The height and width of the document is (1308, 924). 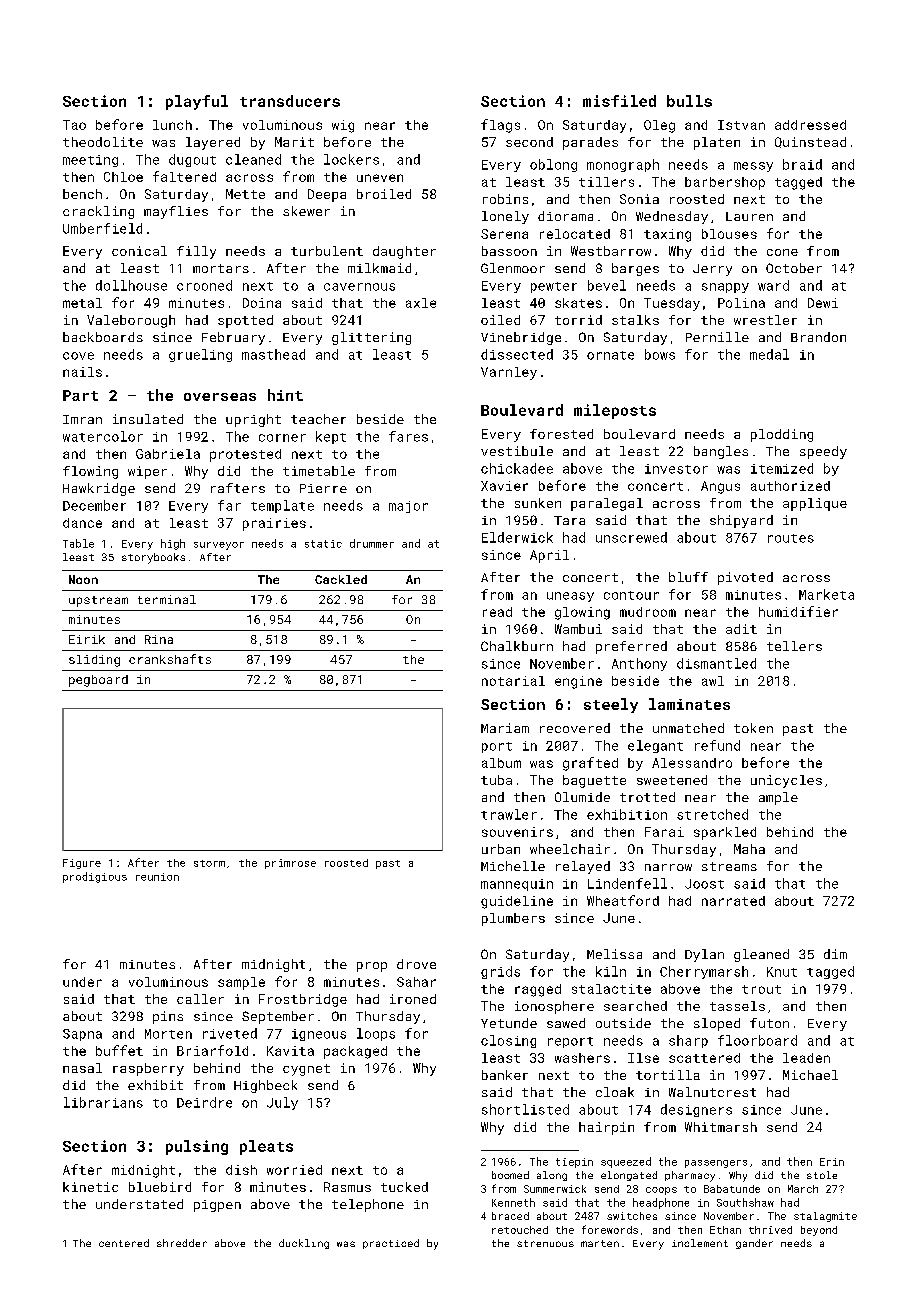 I want to click on Marketa, so click(x=826, y=594).
